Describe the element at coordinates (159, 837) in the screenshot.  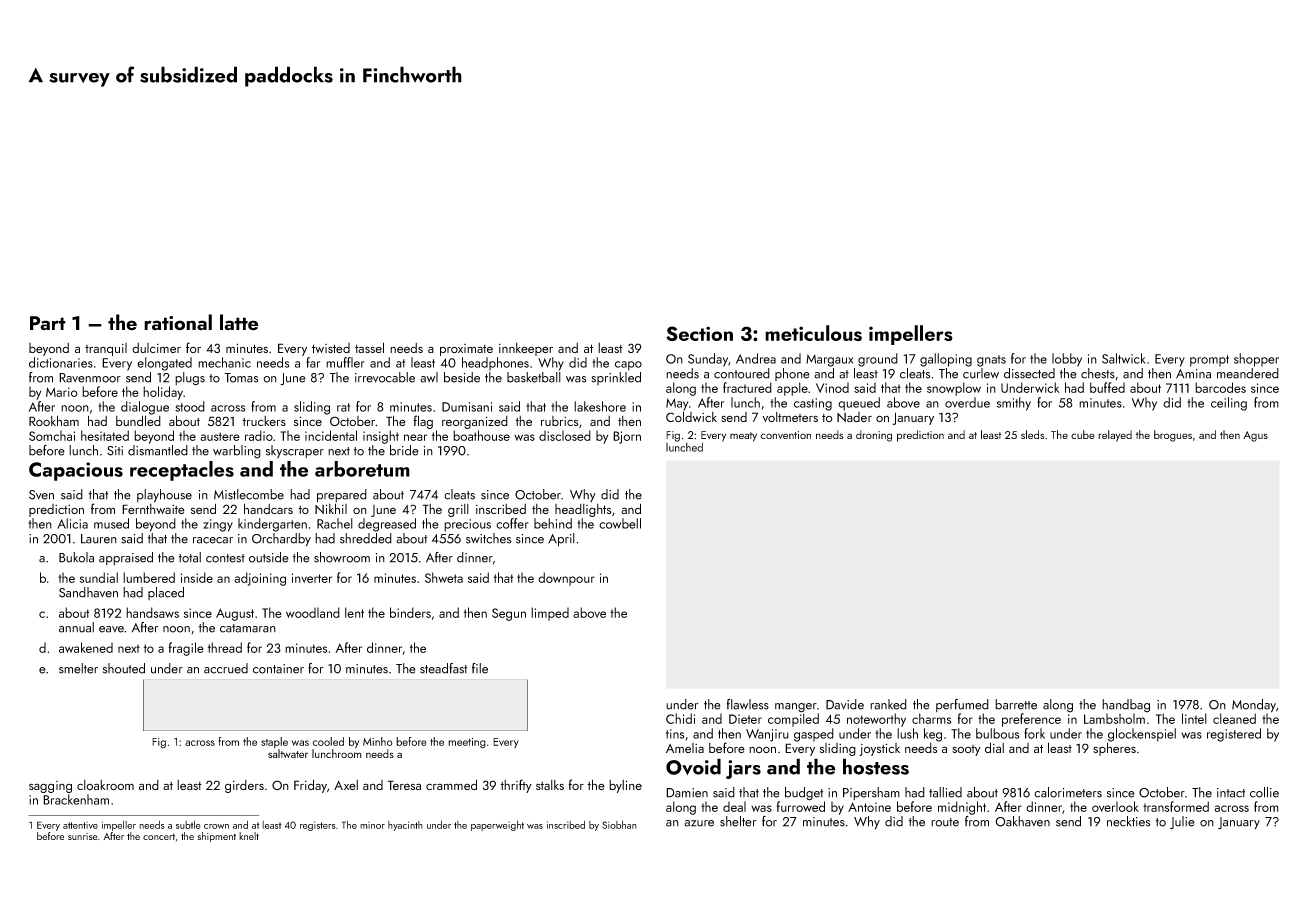
I see `concert` at that location.
